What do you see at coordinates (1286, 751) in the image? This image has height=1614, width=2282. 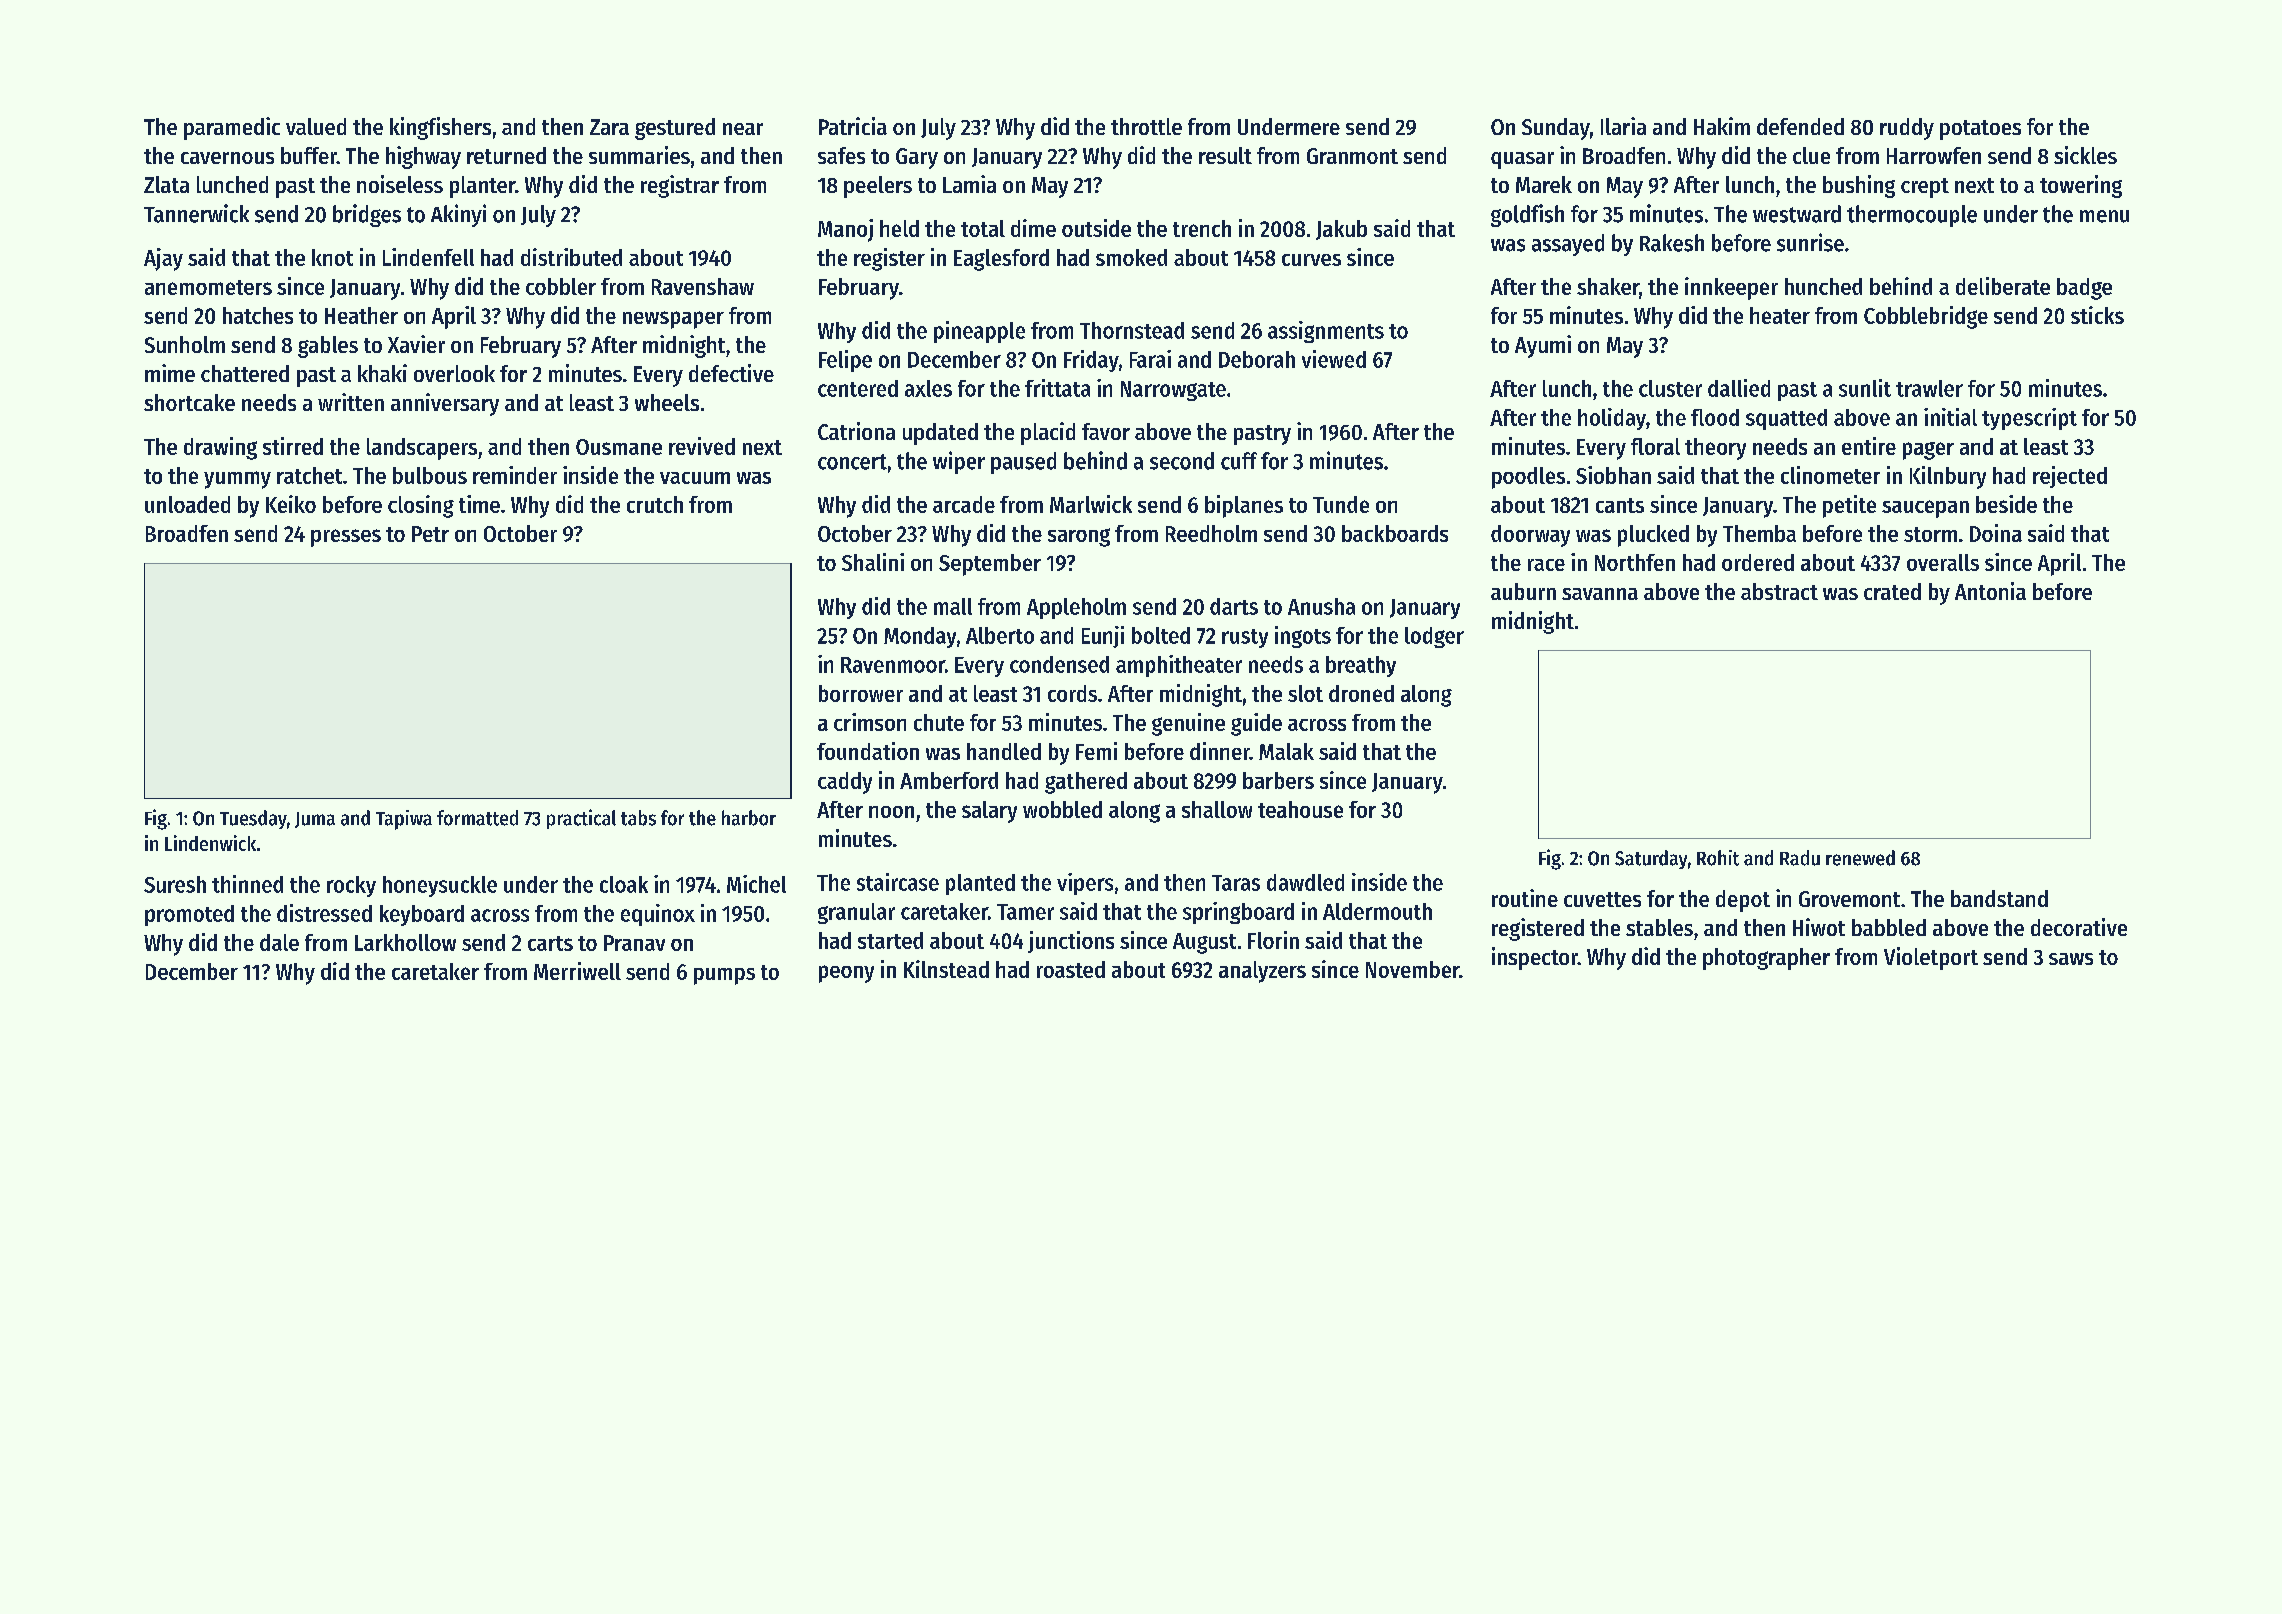 I see `Malak` at bounding box center [1286, 751].
